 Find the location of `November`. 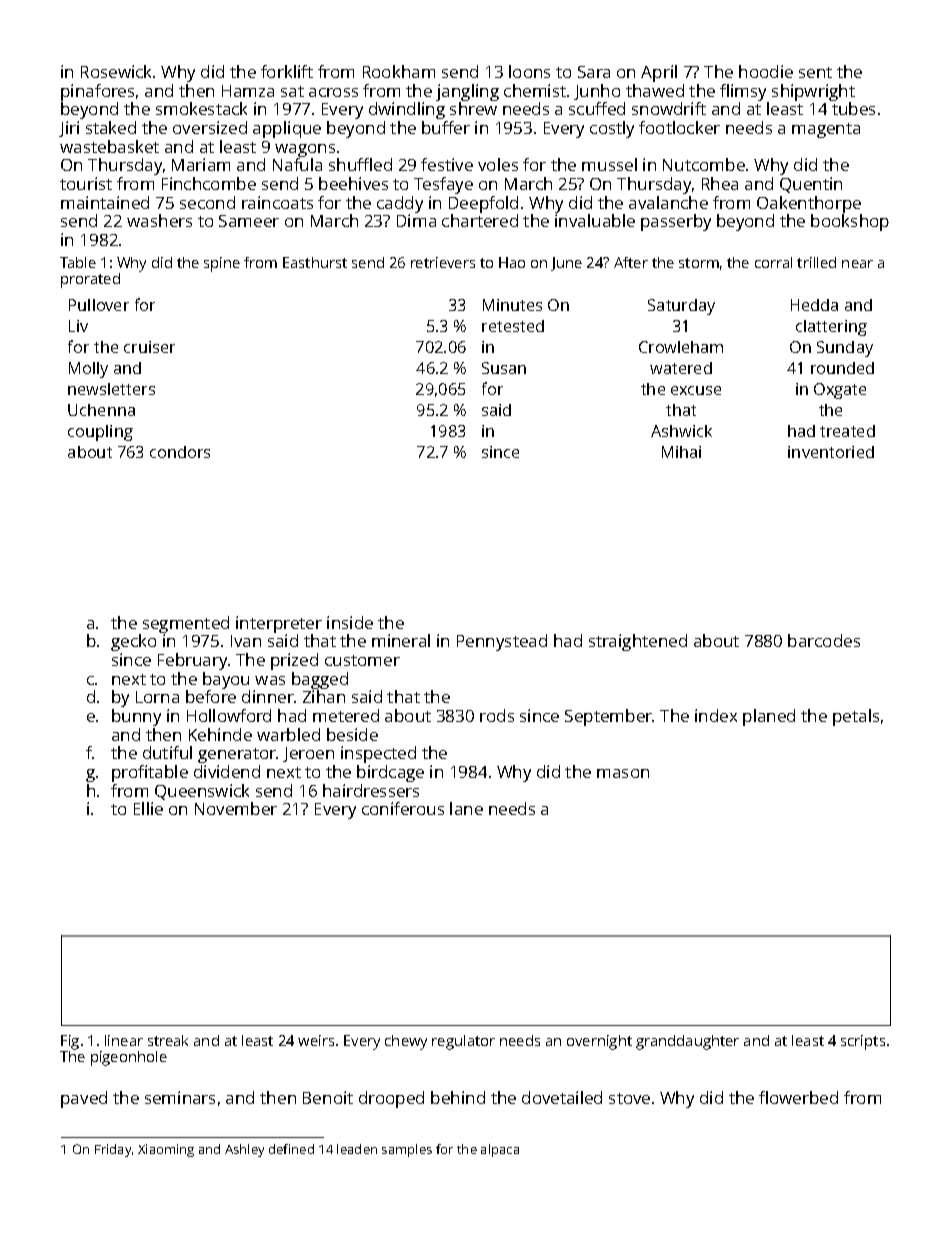

November is located at coordinates (236, 808).
